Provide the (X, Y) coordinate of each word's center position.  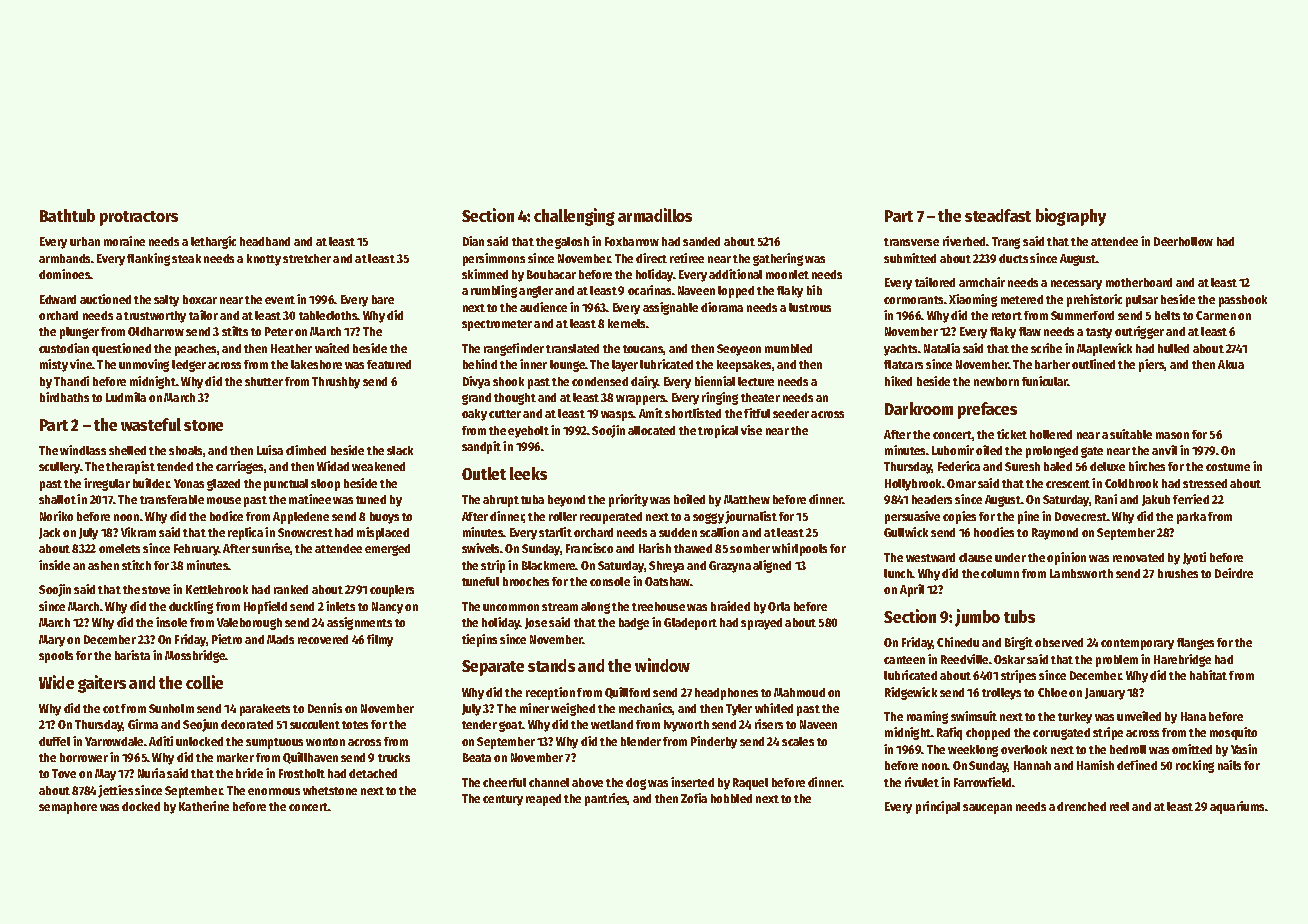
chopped (988, 734)
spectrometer (497, 325)
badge (634, 624)
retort (1007, 316)
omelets (119, 548)
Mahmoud (799, 692)
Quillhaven (310, 758)
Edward (58, 299)
